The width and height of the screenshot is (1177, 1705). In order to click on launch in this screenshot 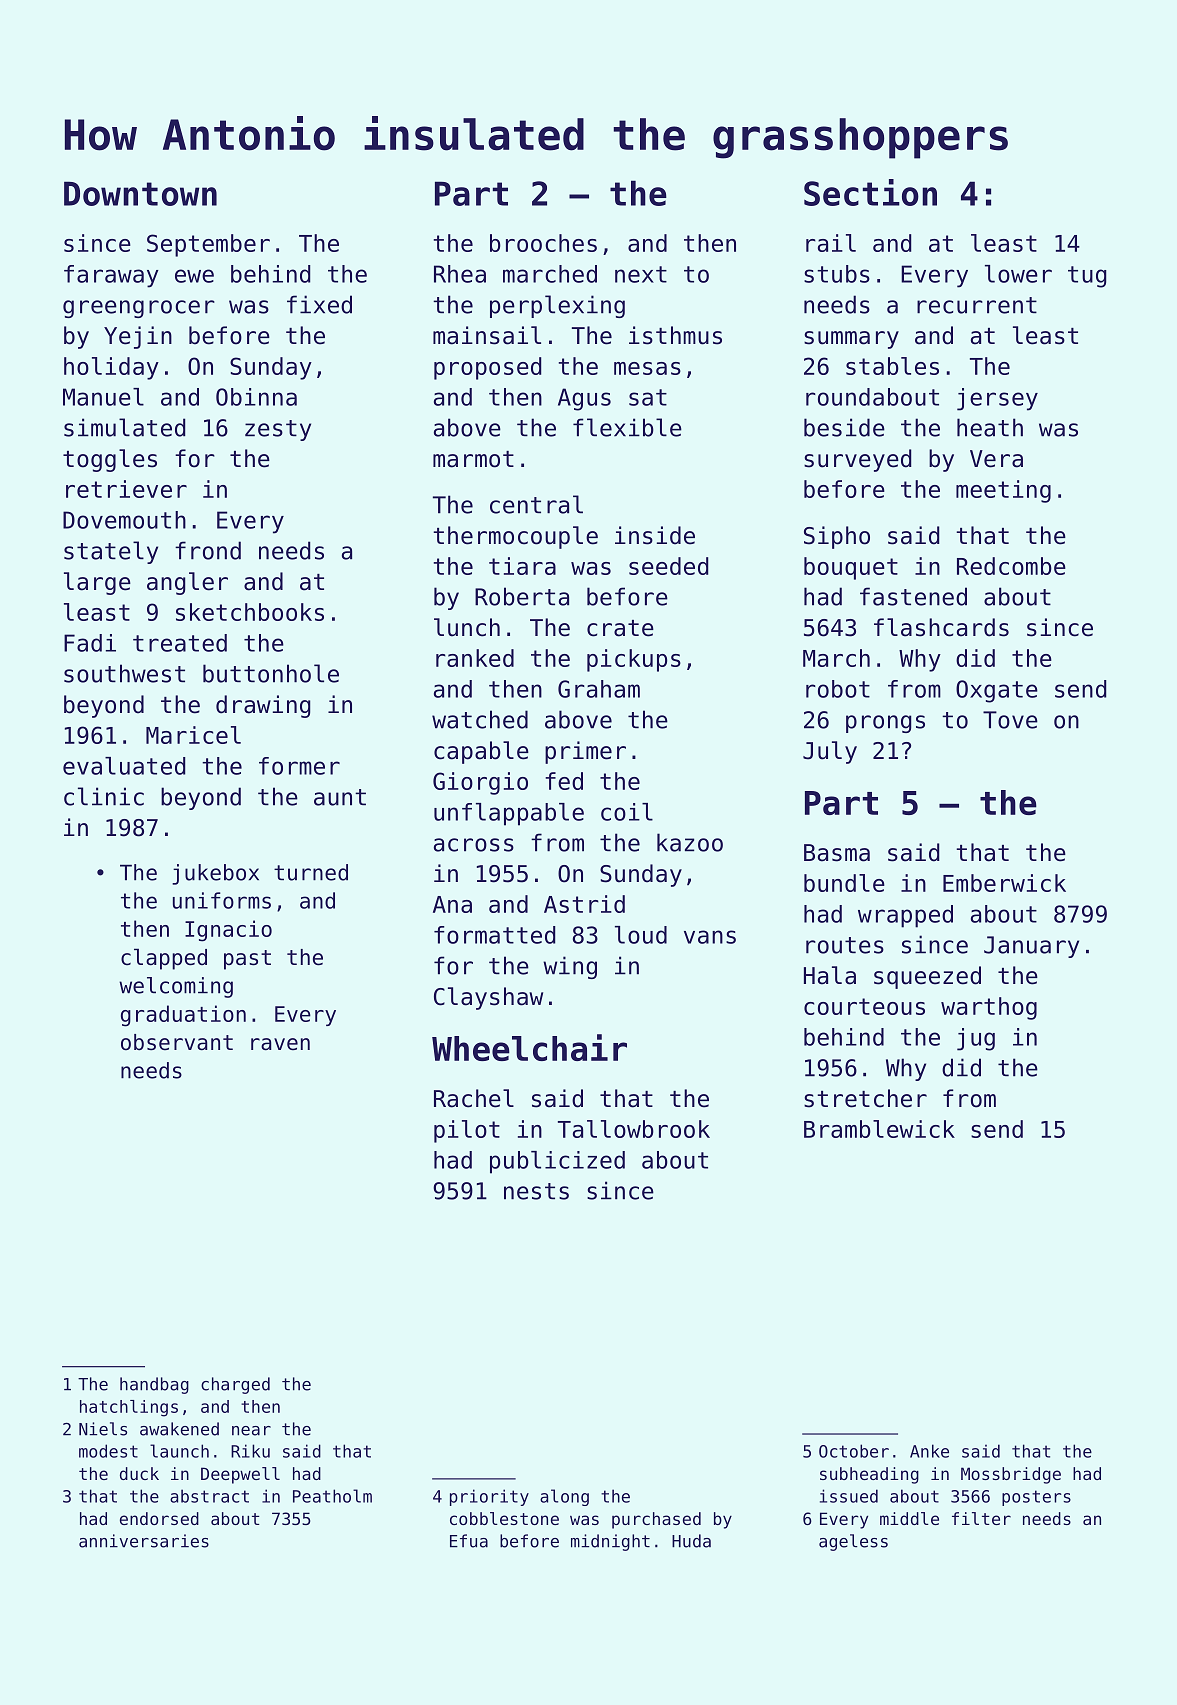, I will do `click(179, 1451)`.
